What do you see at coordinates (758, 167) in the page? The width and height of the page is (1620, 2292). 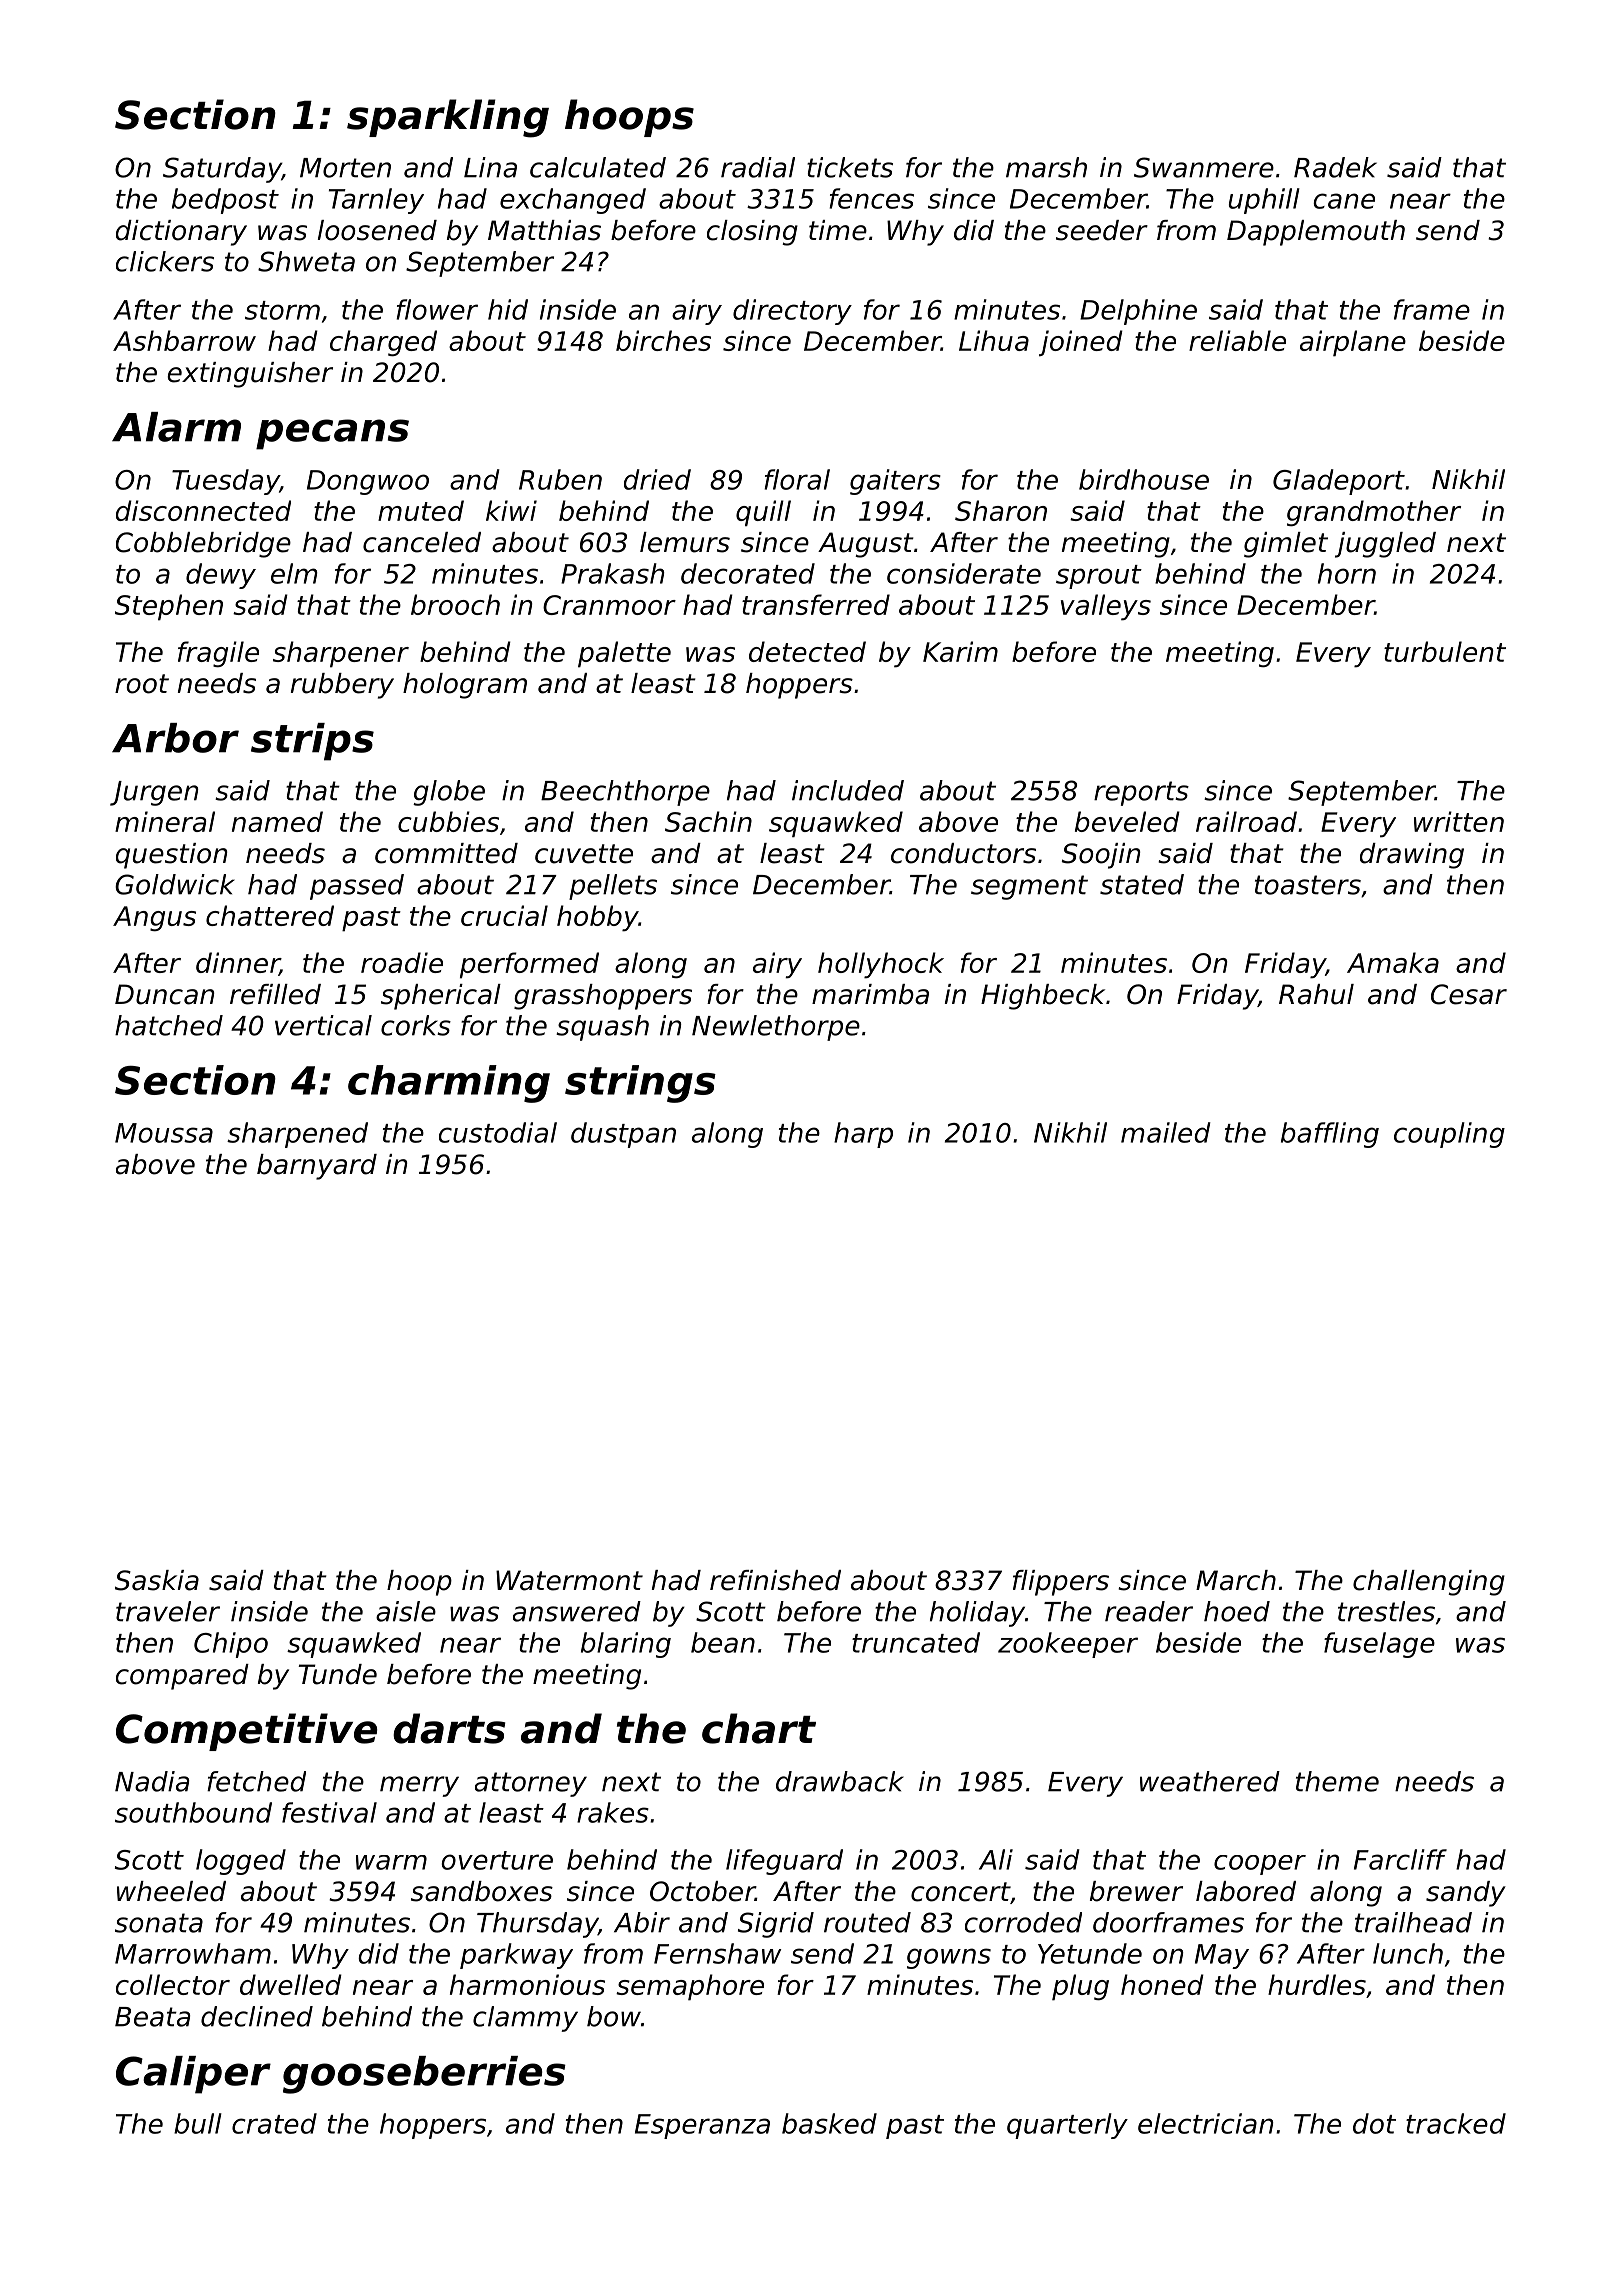 I see `radial` at bounding box center [758, 167].
